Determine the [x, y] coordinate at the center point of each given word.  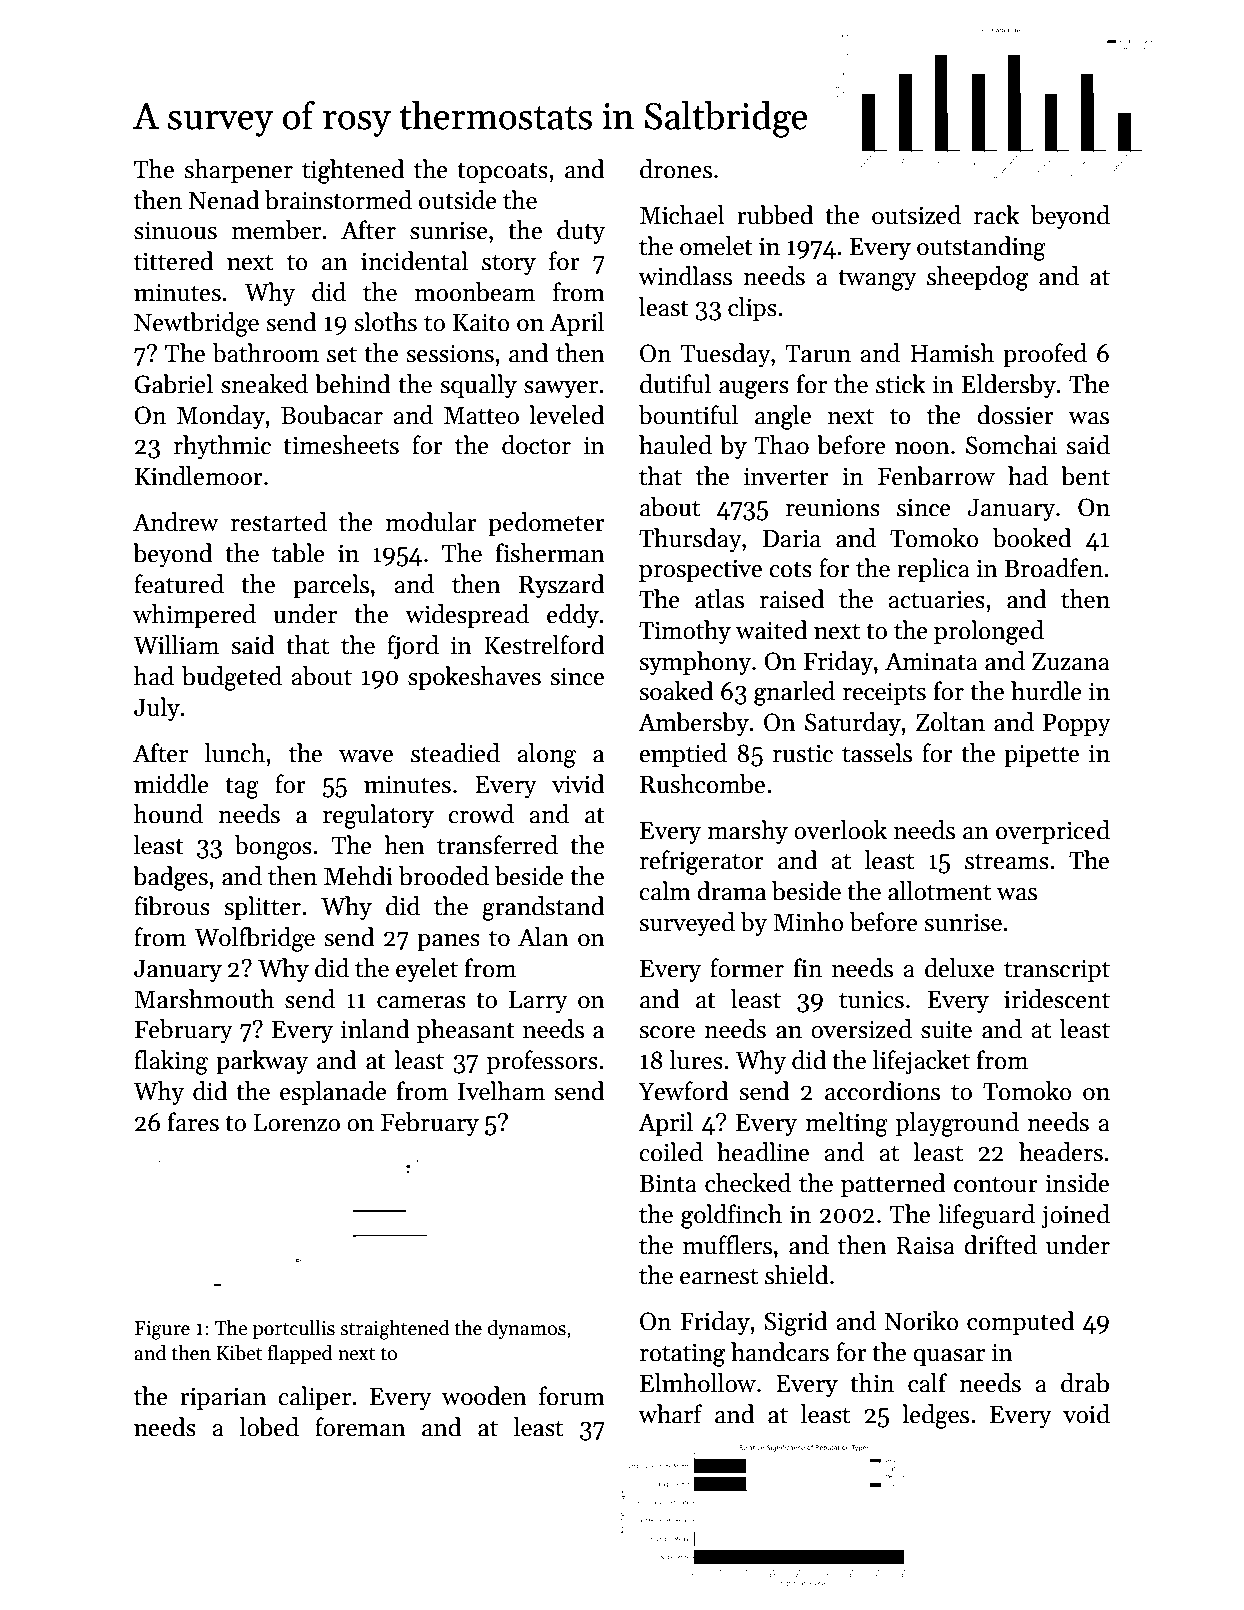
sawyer [561, 389]
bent [1085, 476]
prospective [700, 570]
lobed [269, 1427]
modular [431, 522]
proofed [1045, 355]
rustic [803, 753]
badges [170, 878]
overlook [840, 830]
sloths [385, 322]
